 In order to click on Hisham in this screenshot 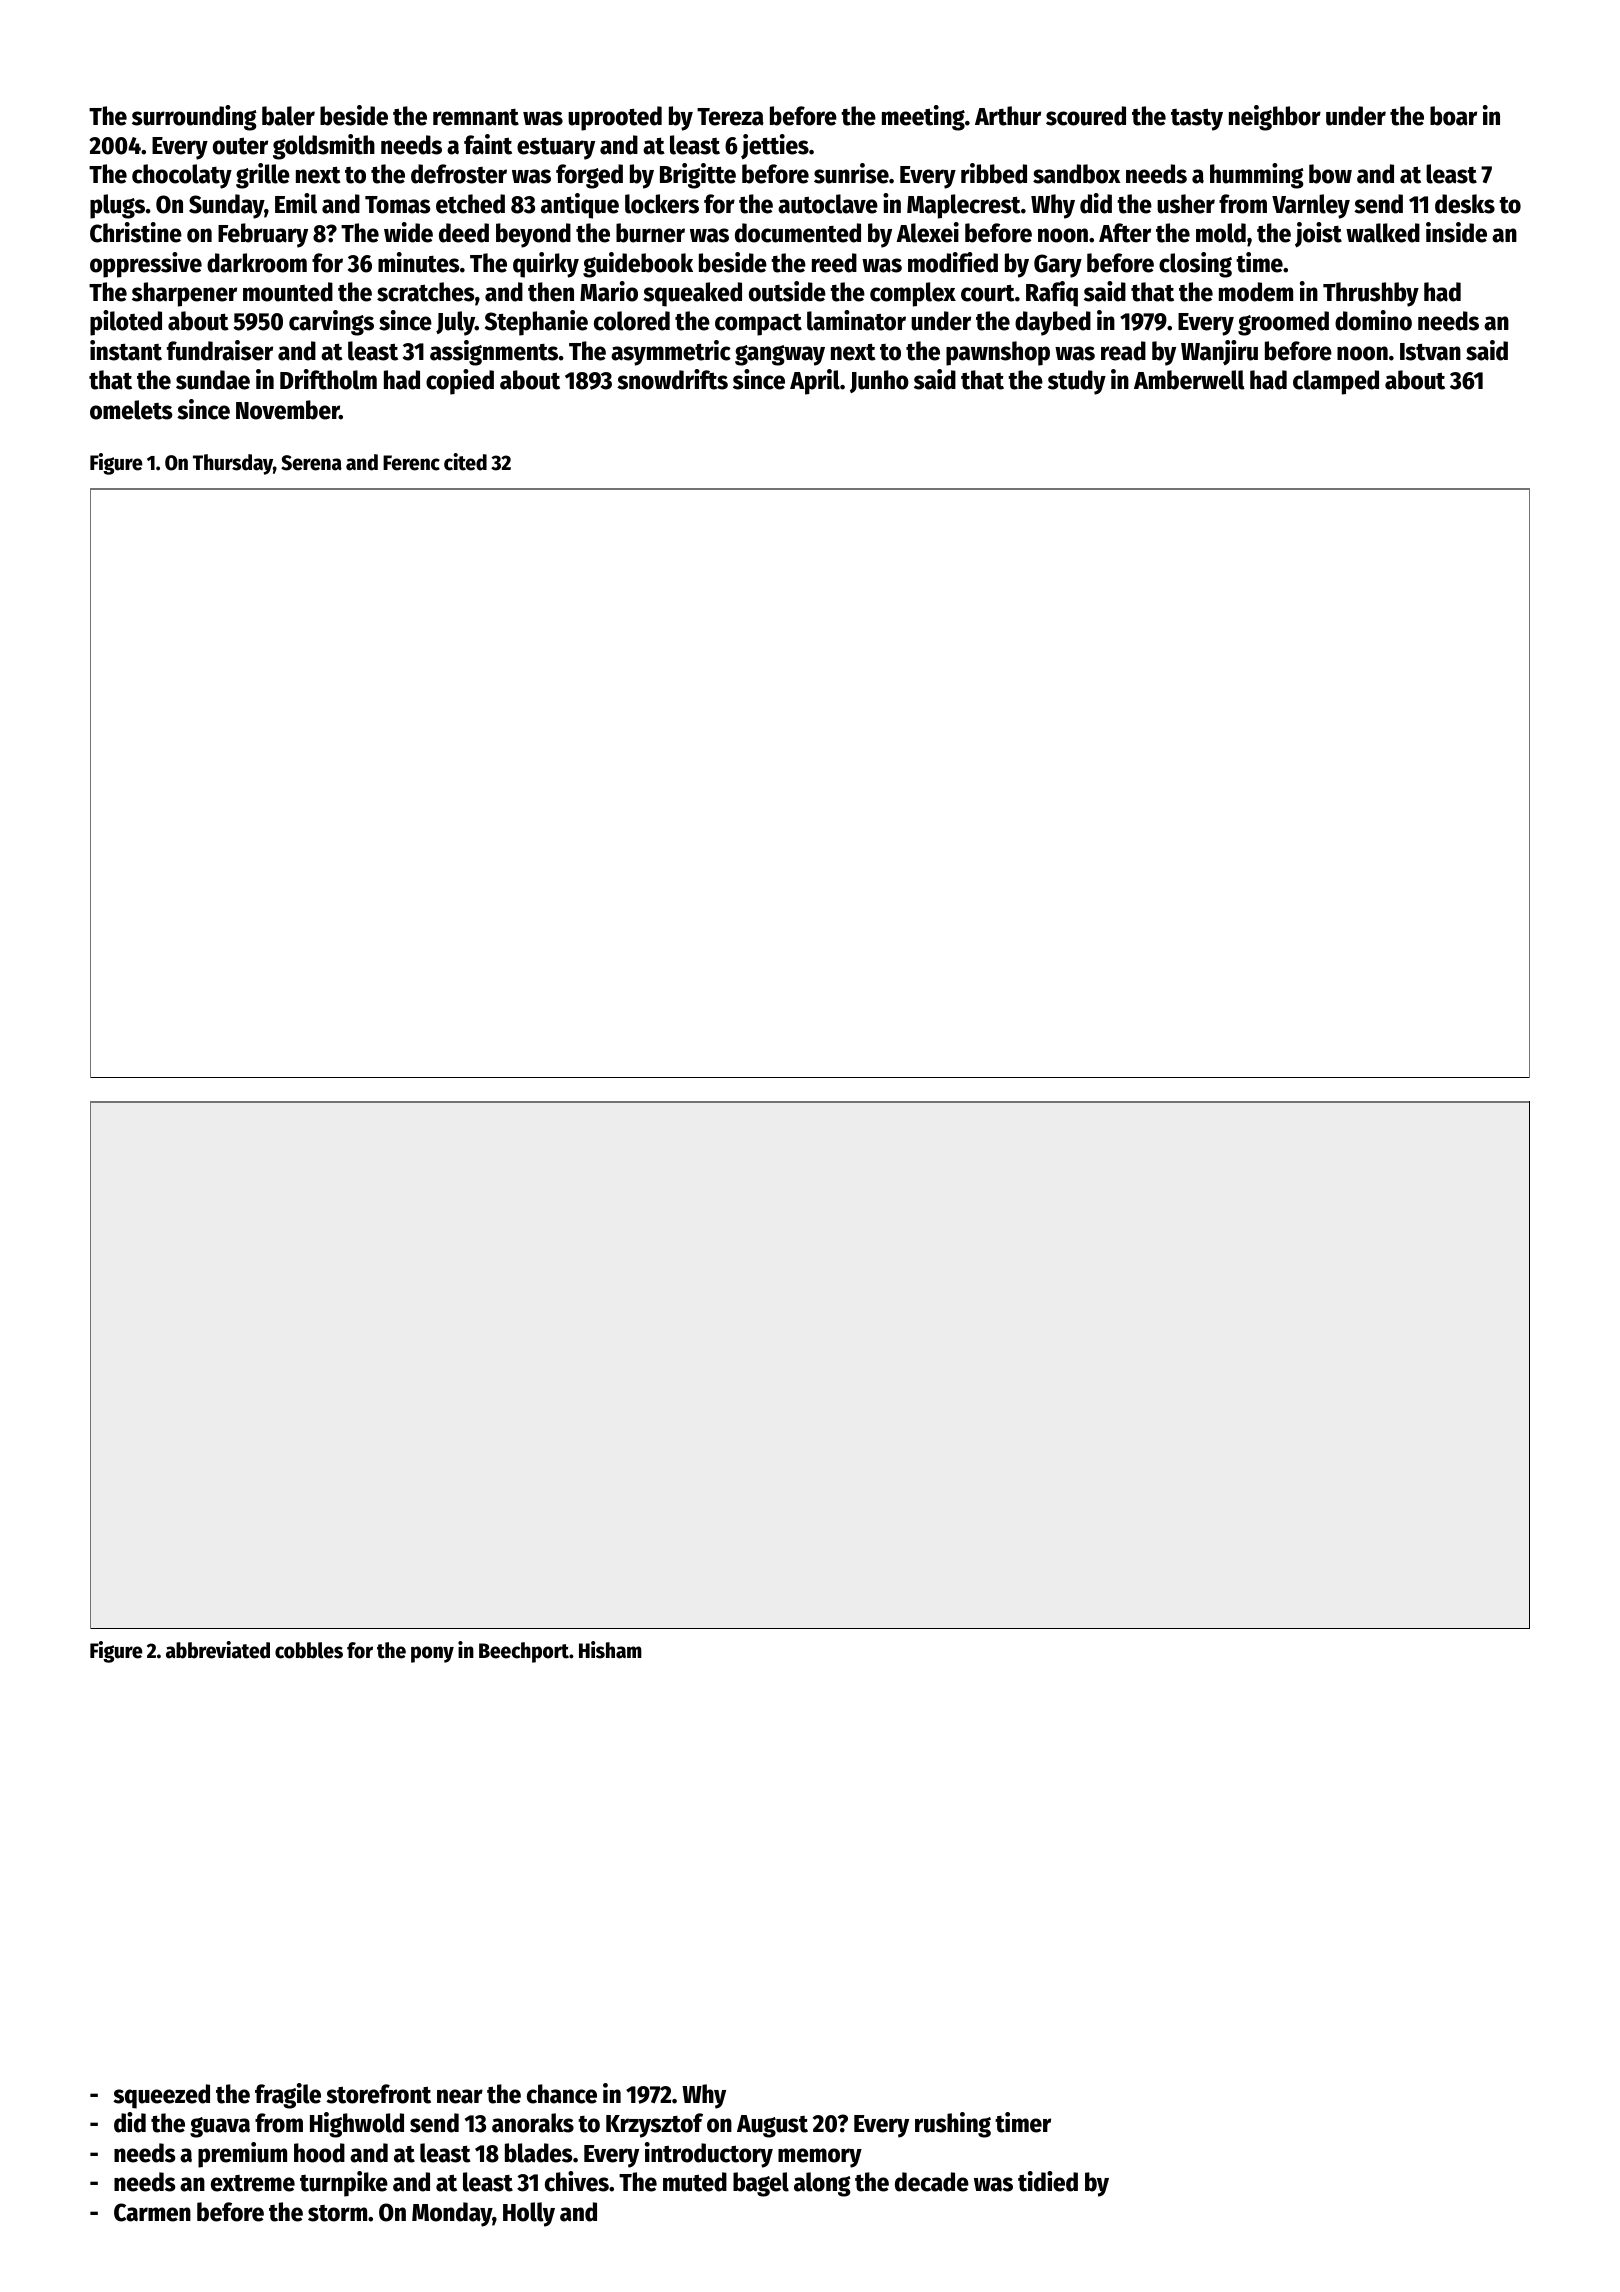, I will do `click(610, 1650)`.
